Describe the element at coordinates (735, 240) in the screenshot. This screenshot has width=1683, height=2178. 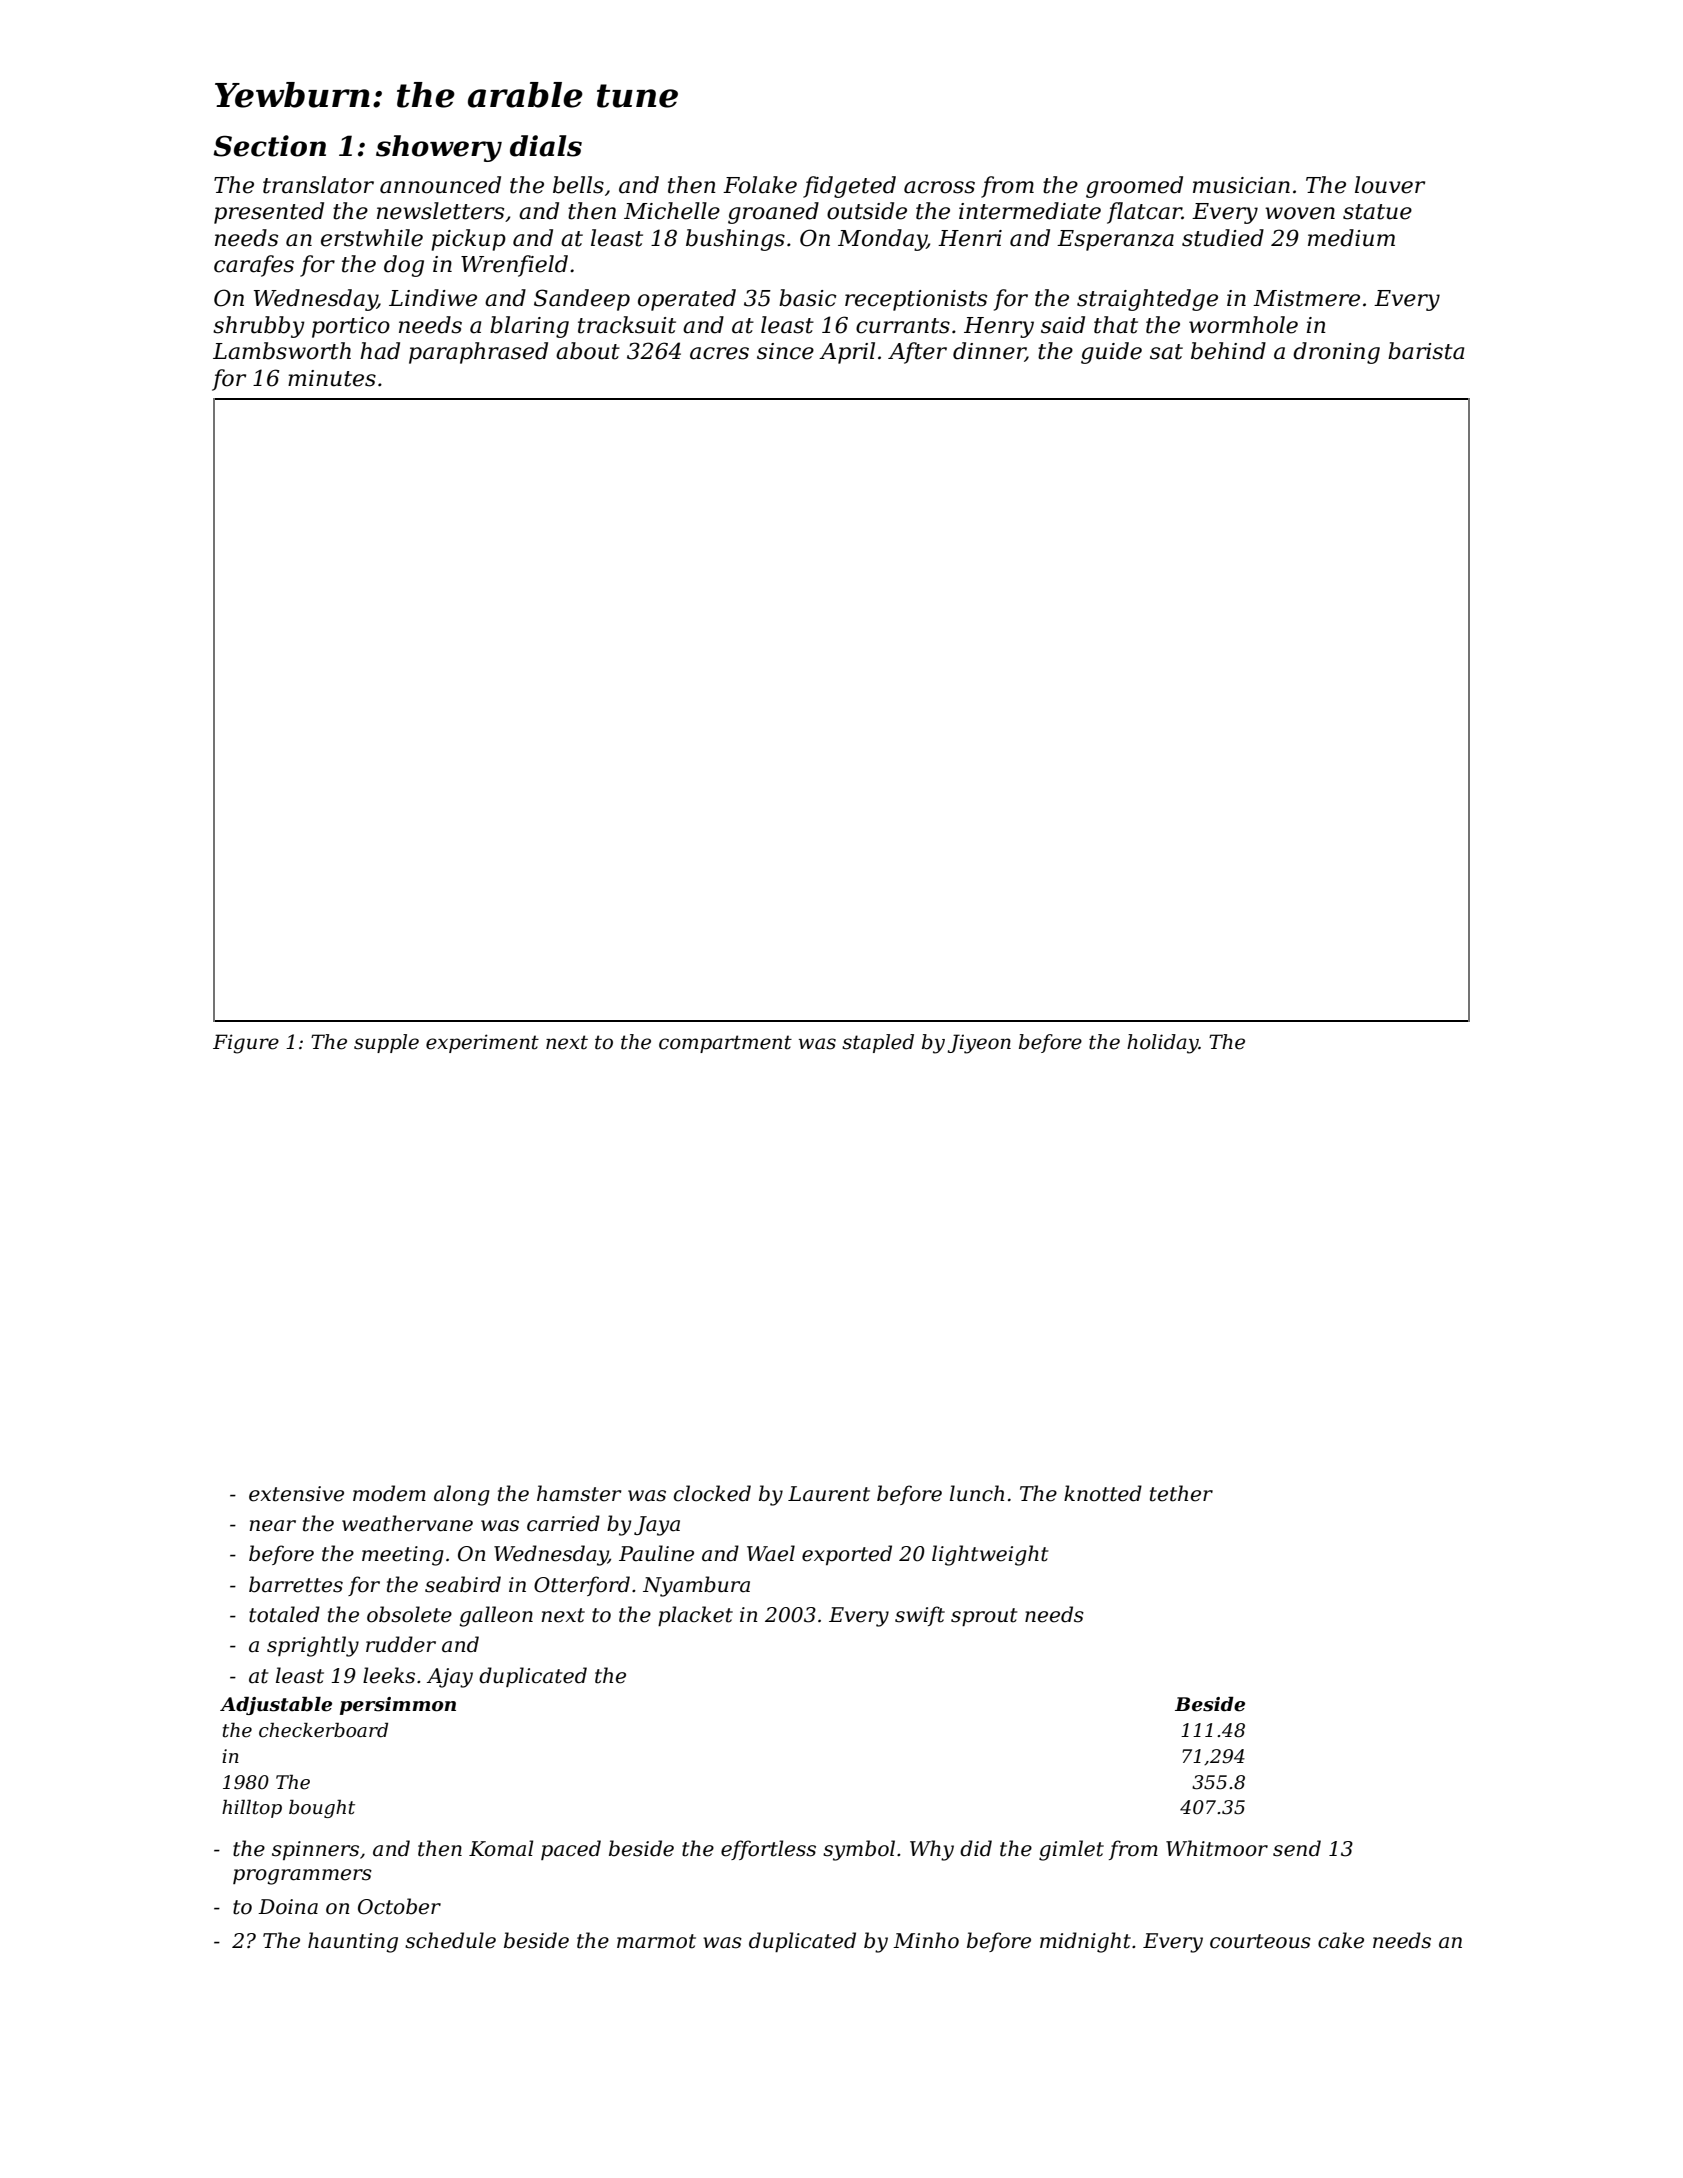
I see `bushings` at that location.
